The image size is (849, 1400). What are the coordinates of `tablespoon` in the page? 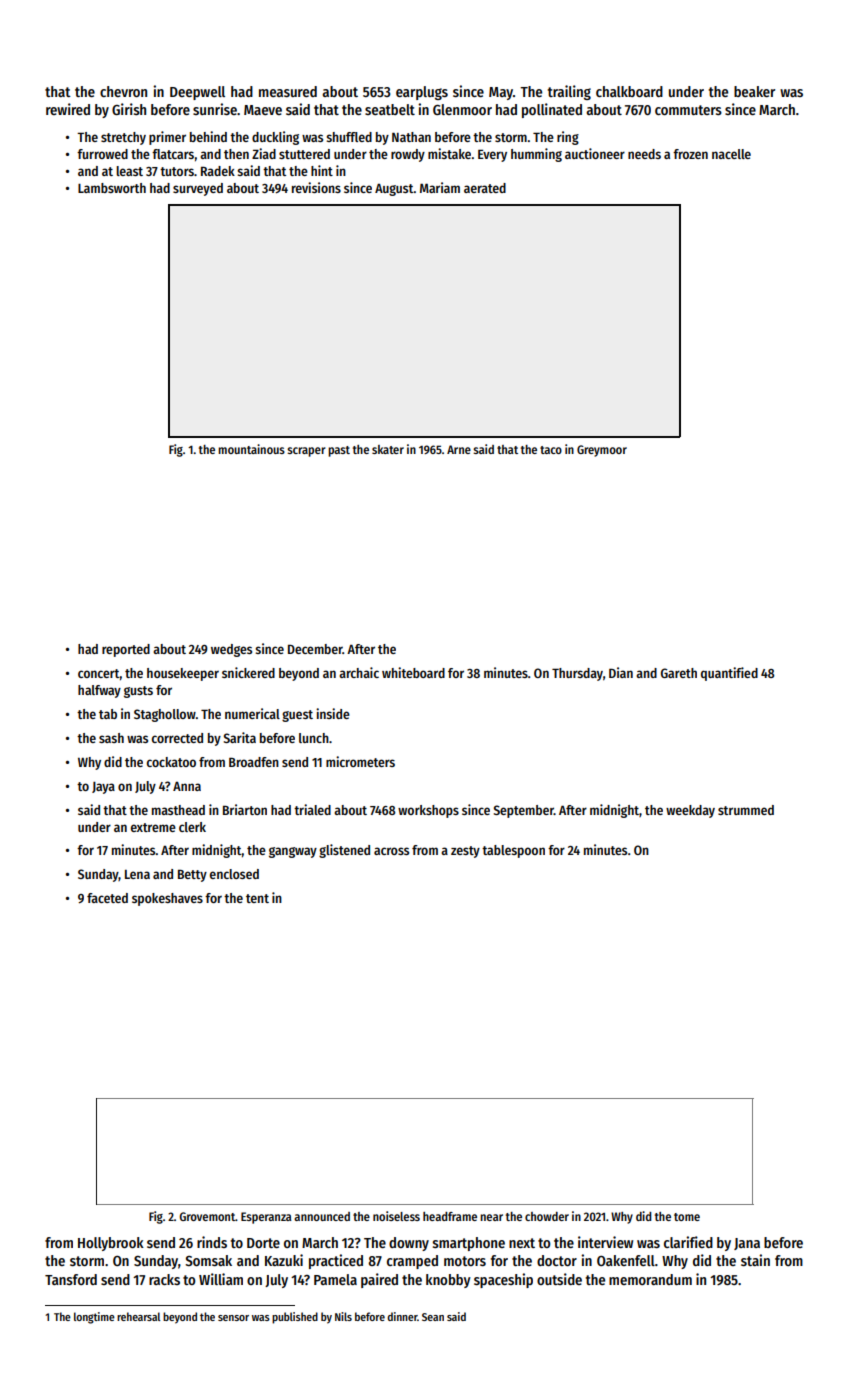 It's located at (513, 851).
